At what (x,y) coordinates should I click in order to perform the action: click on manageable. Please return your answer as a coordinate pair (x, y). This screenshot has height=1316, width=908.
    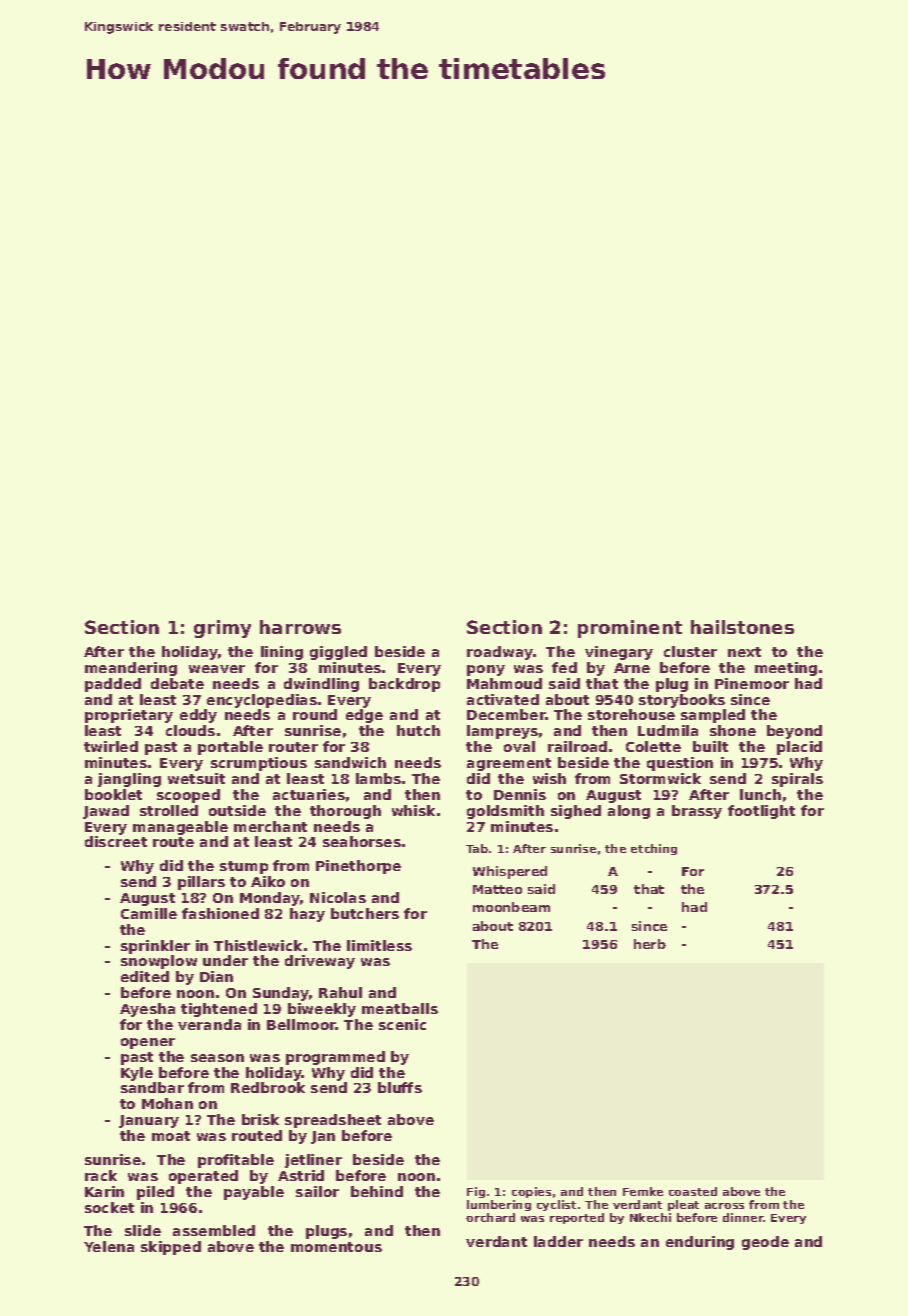
    Looking at the image, I should click on (180, 828).
